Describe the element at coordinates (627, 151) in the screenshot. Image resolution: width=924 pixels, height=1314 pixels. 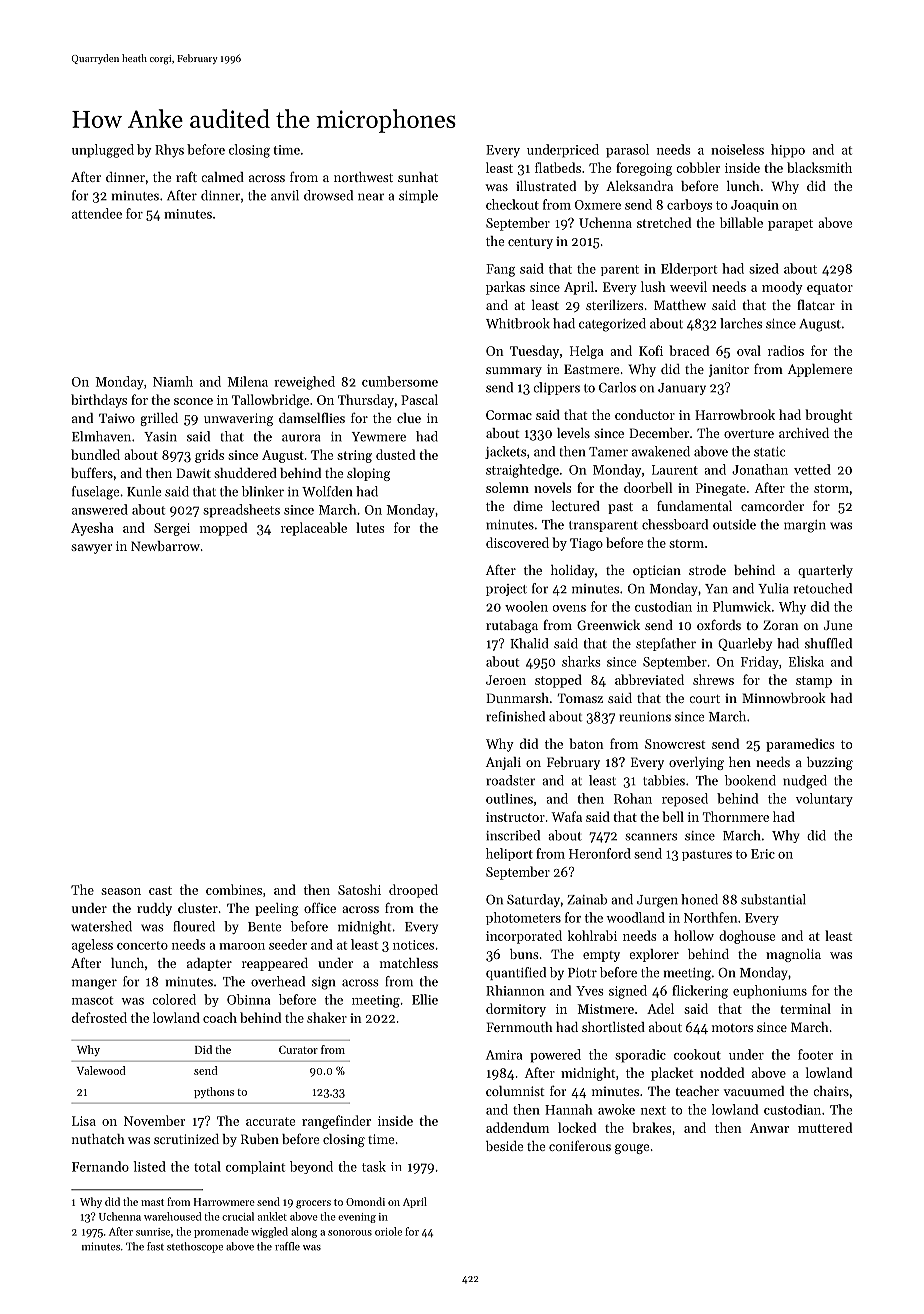
I see `parasol` at that location.
